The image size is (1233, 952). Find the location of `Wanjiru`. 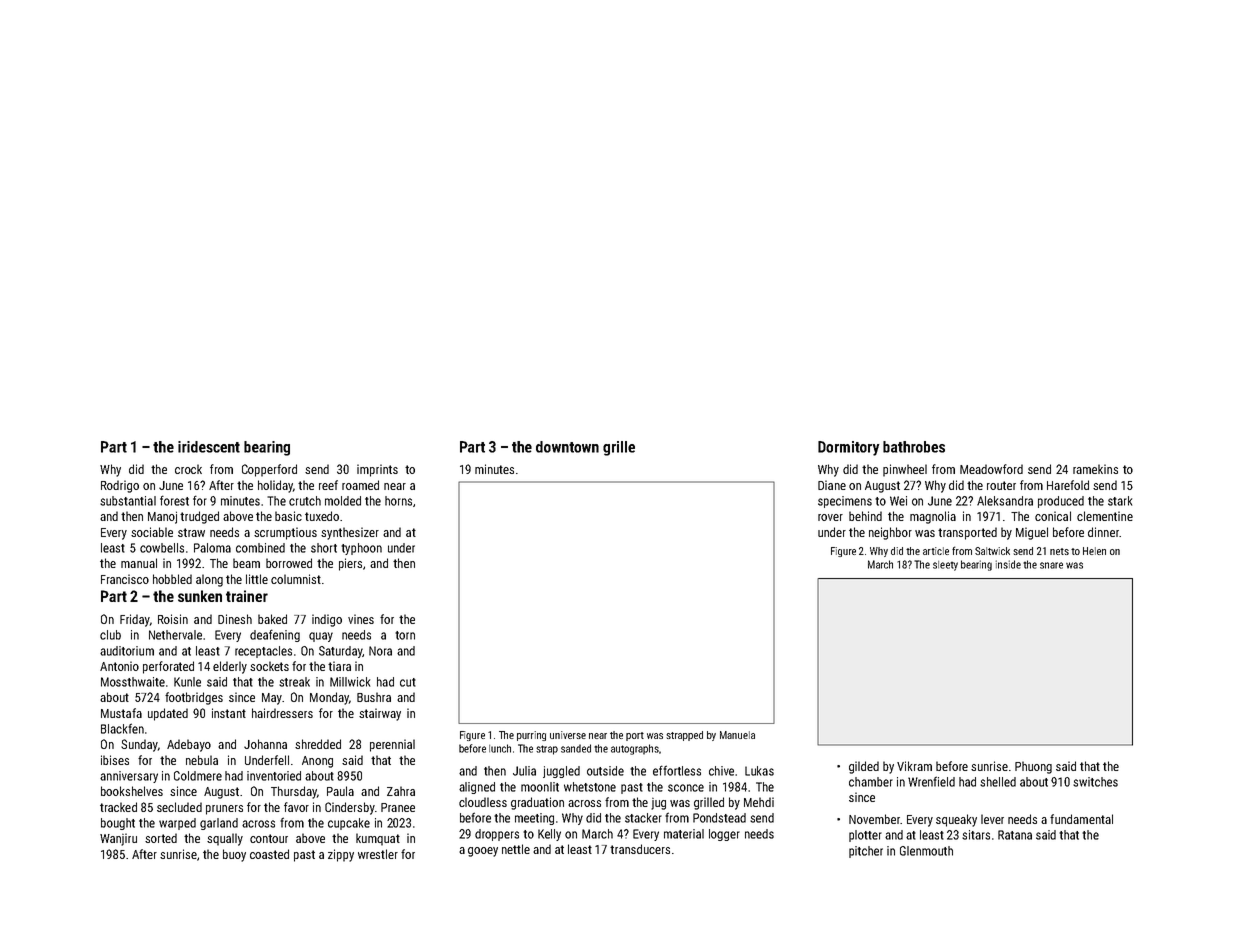

Wanjiru is located at coordinates (118, 839).
